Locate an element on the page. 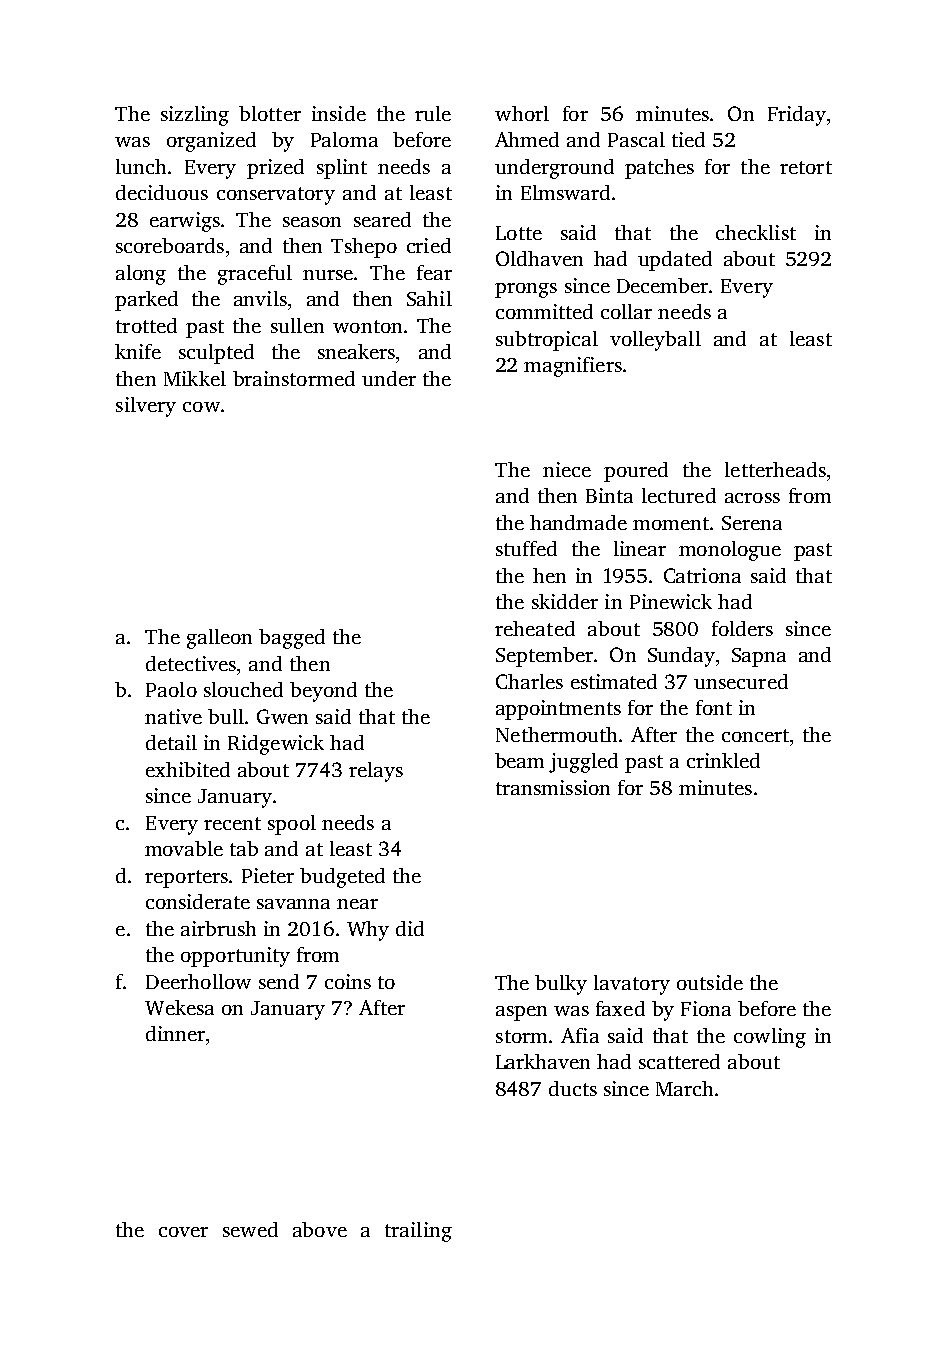 This document has width=947, height=1371. March is located at coordinates (684, 1088).
